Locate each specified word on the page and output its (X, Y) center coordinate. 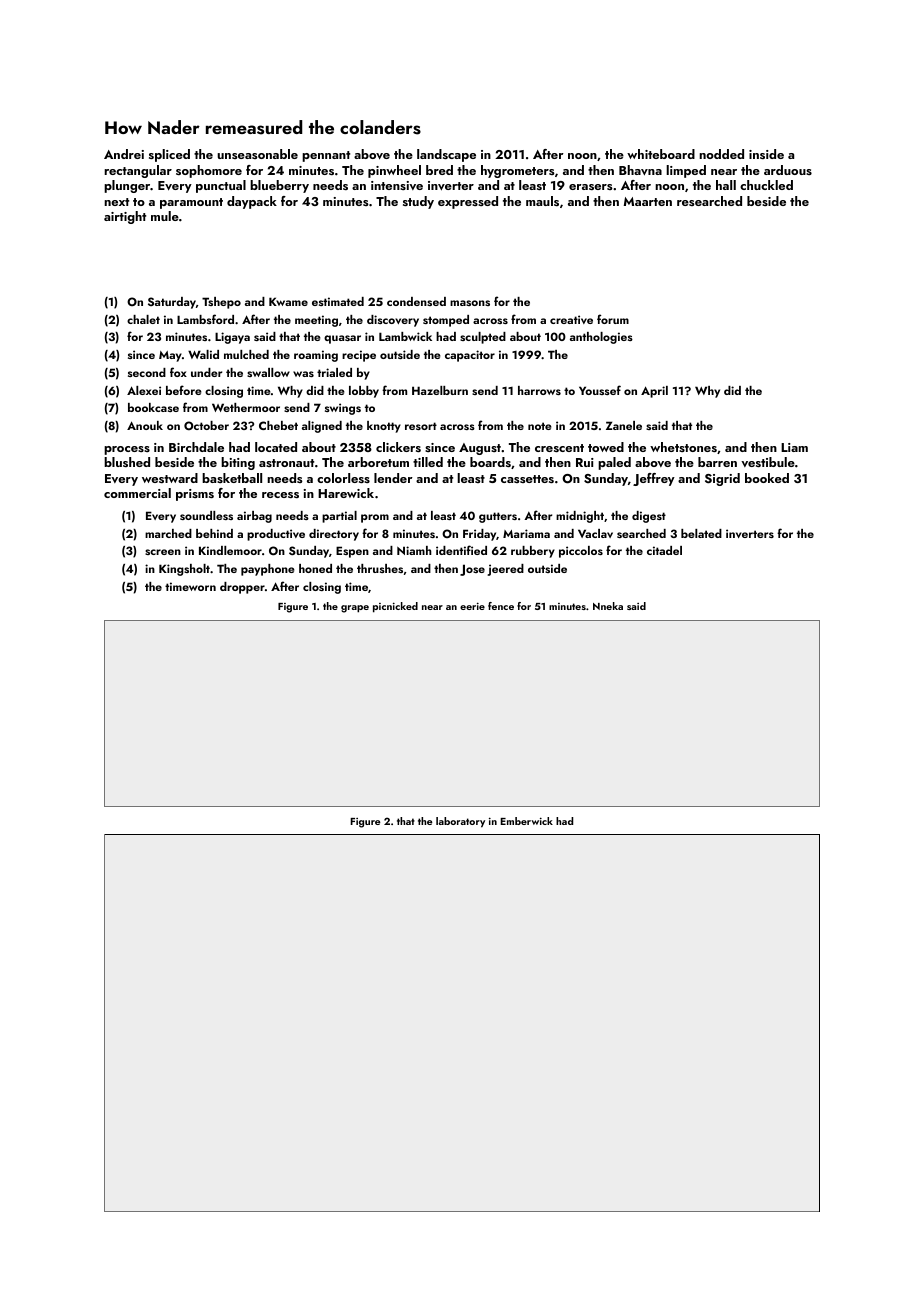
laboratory (460, 822)
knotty (384, 427)
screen (163, 552)
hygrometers (518, 171)
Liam (794, 447)
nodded (721, 154)
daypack (252, 202)
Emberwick (526, 821)
